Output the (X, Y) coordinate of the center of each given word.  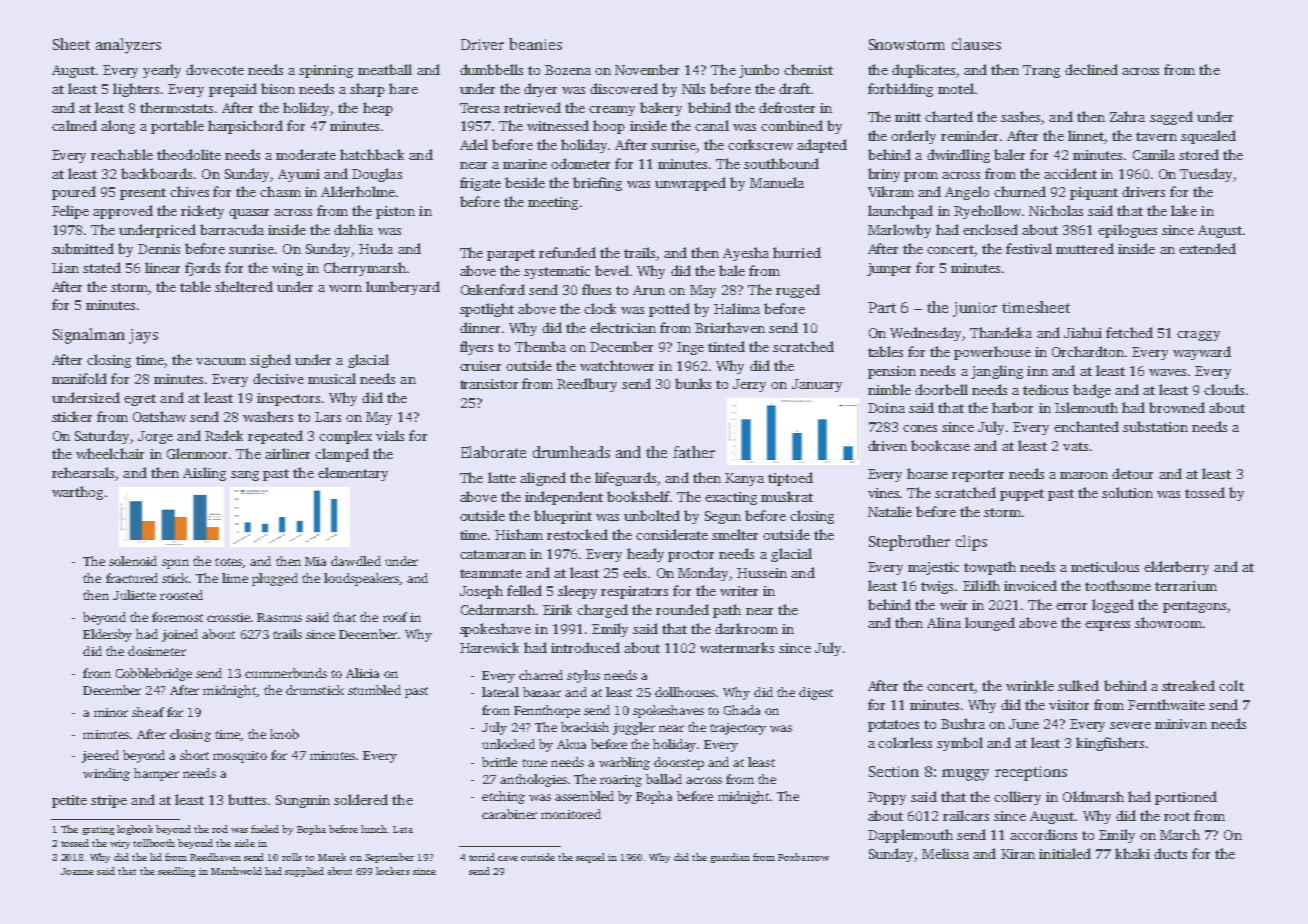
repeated (275, 437)
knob (284, 734)
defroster (787, 107)
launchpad (900, 212)
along (118, 127)
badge (1092, 391)
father (694, 452)
